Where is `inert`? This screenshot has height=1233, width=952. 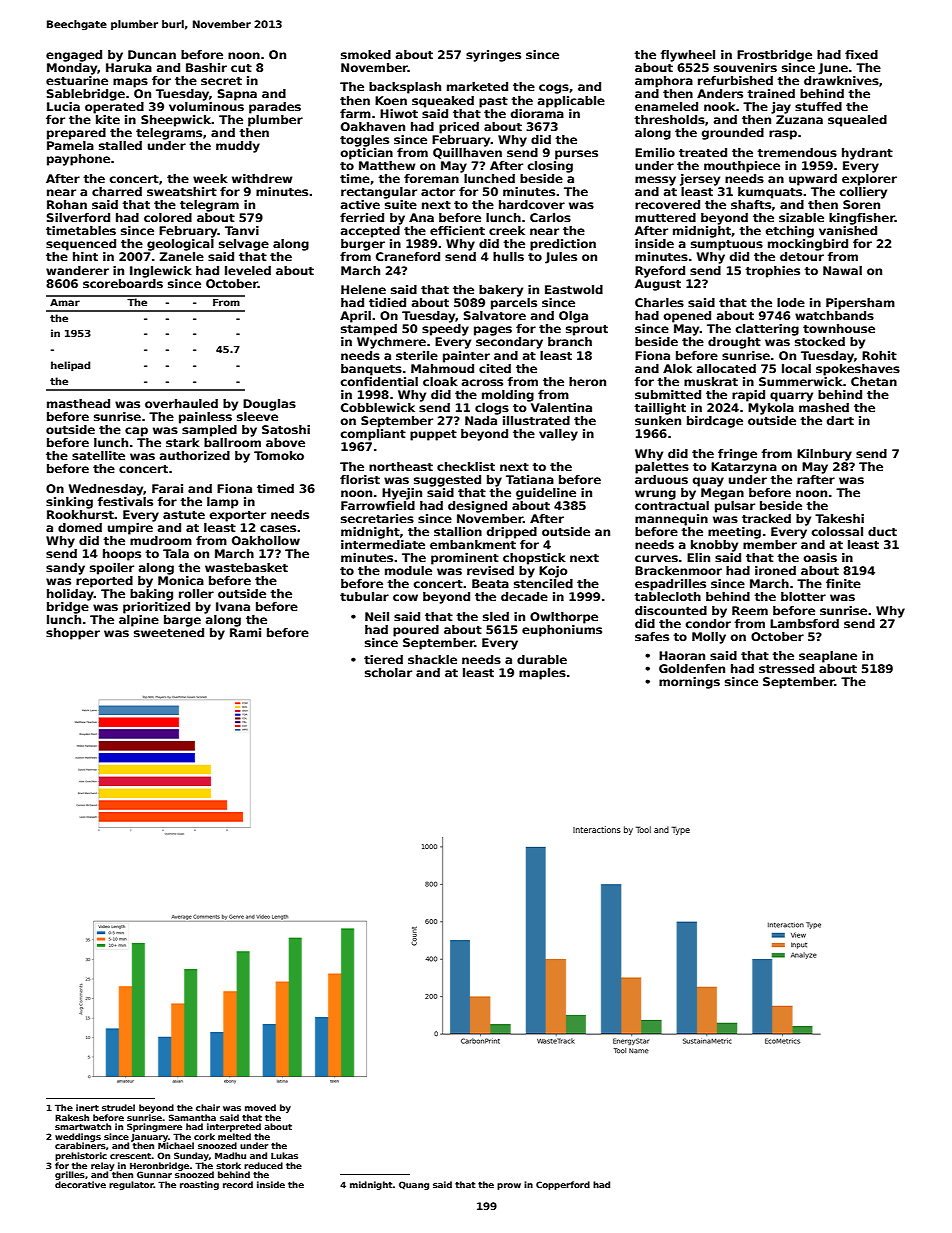
inert is located at coordinates (87, 1107).
